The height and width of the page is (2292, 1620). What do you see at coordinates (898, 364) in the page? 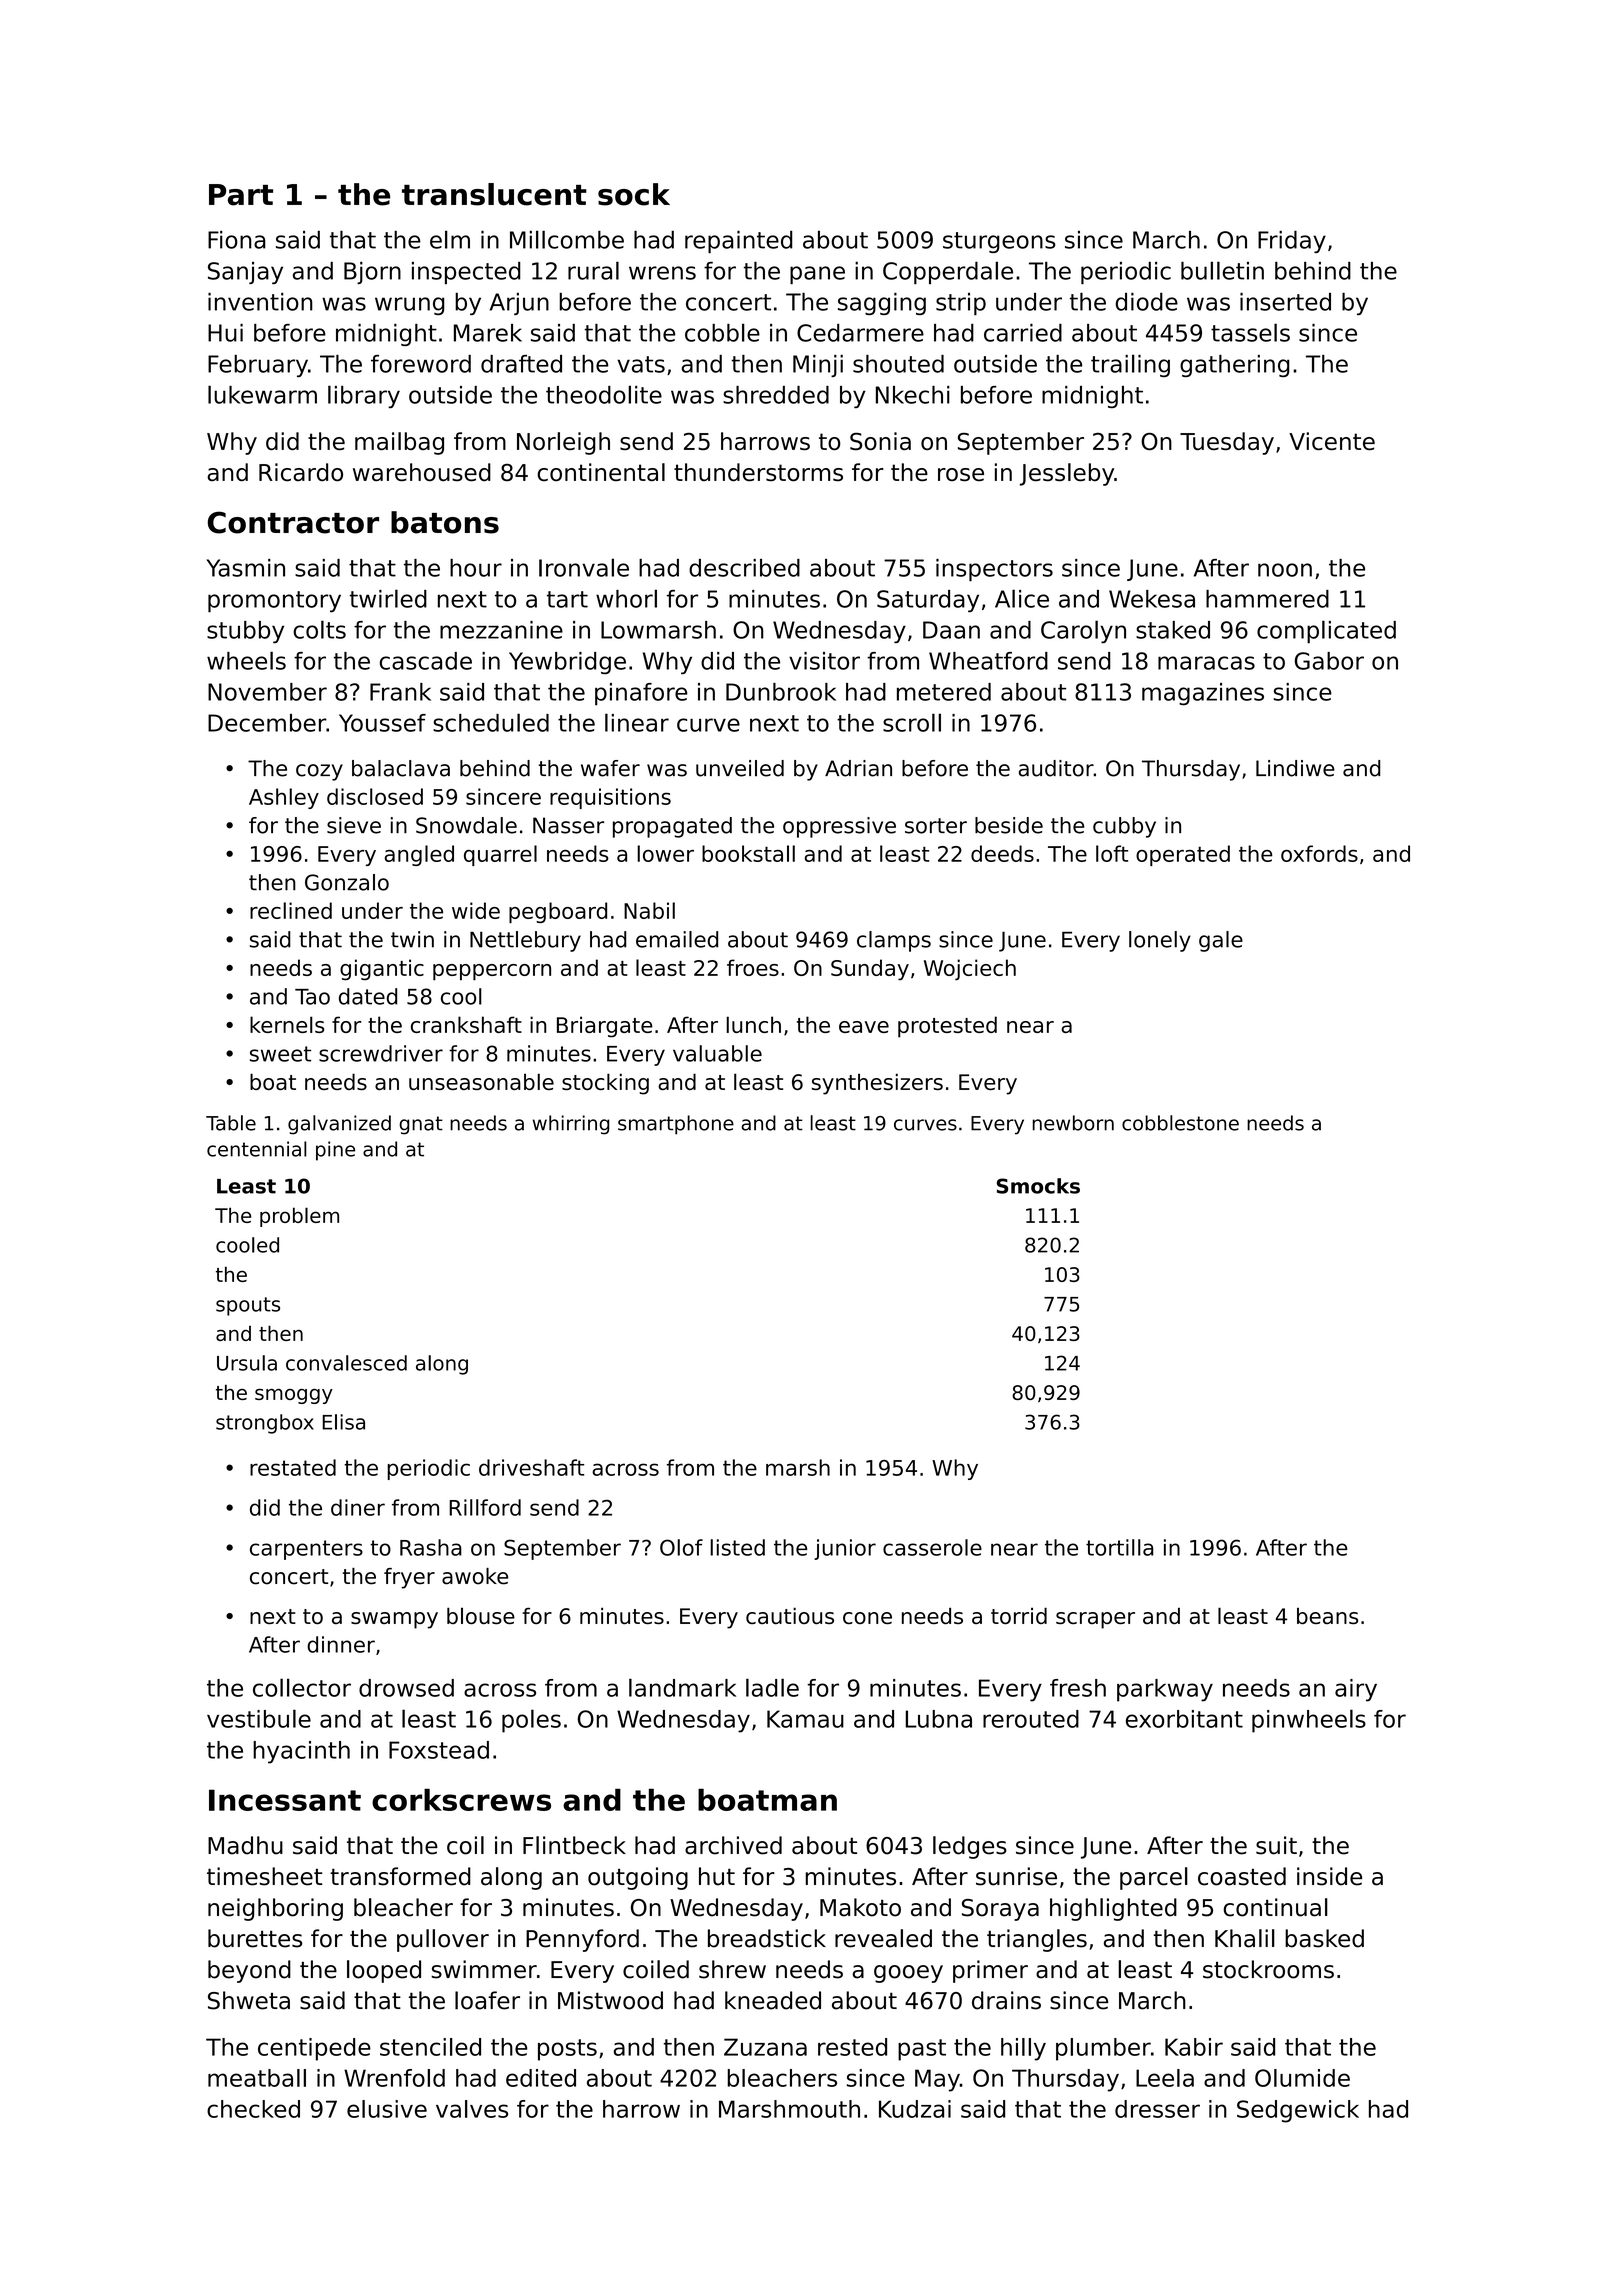
I see `shouted` at bounding box center [898, 364].
